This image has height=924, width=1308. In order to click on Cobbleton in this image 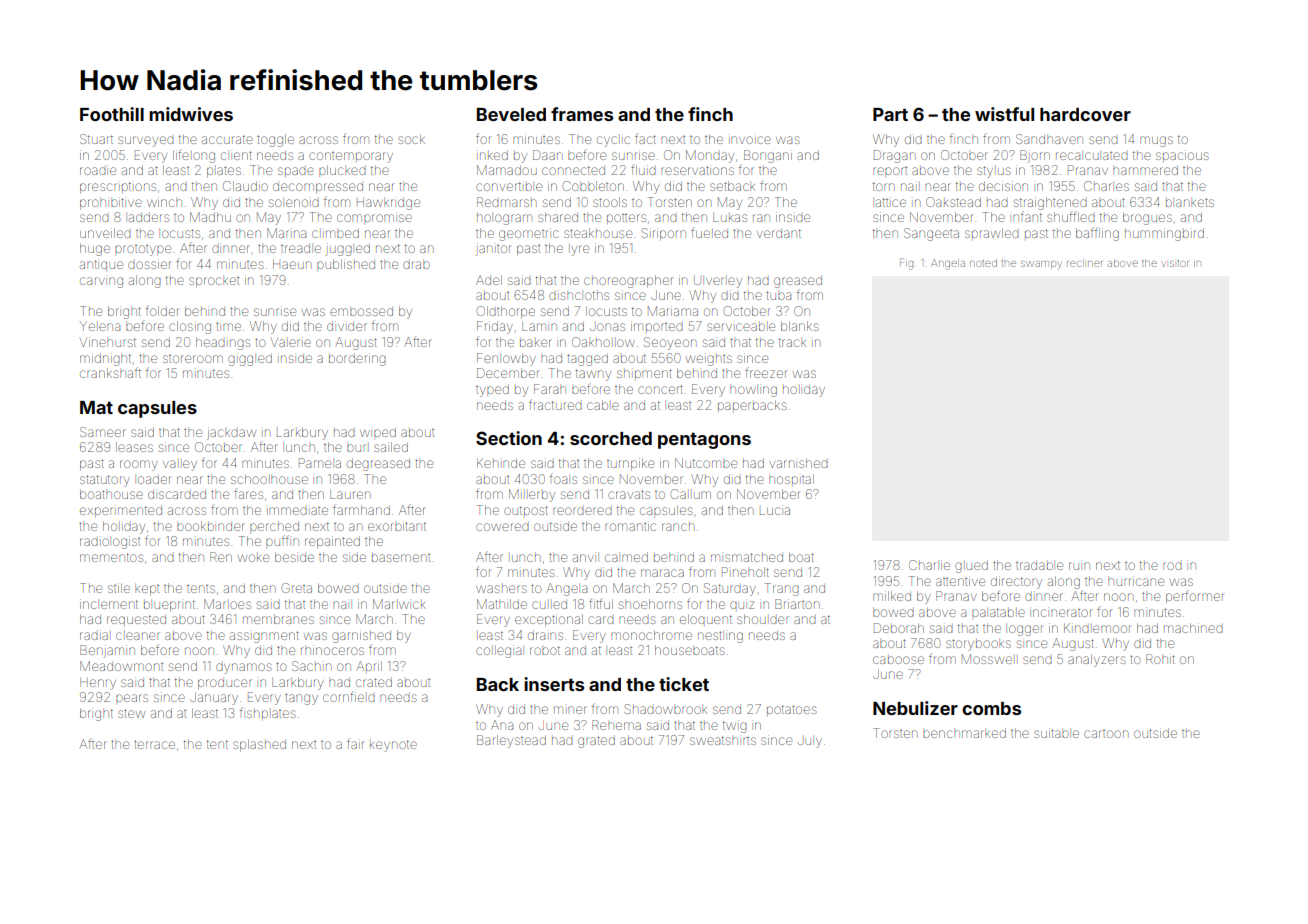, I will do `click(593, 186)`.
